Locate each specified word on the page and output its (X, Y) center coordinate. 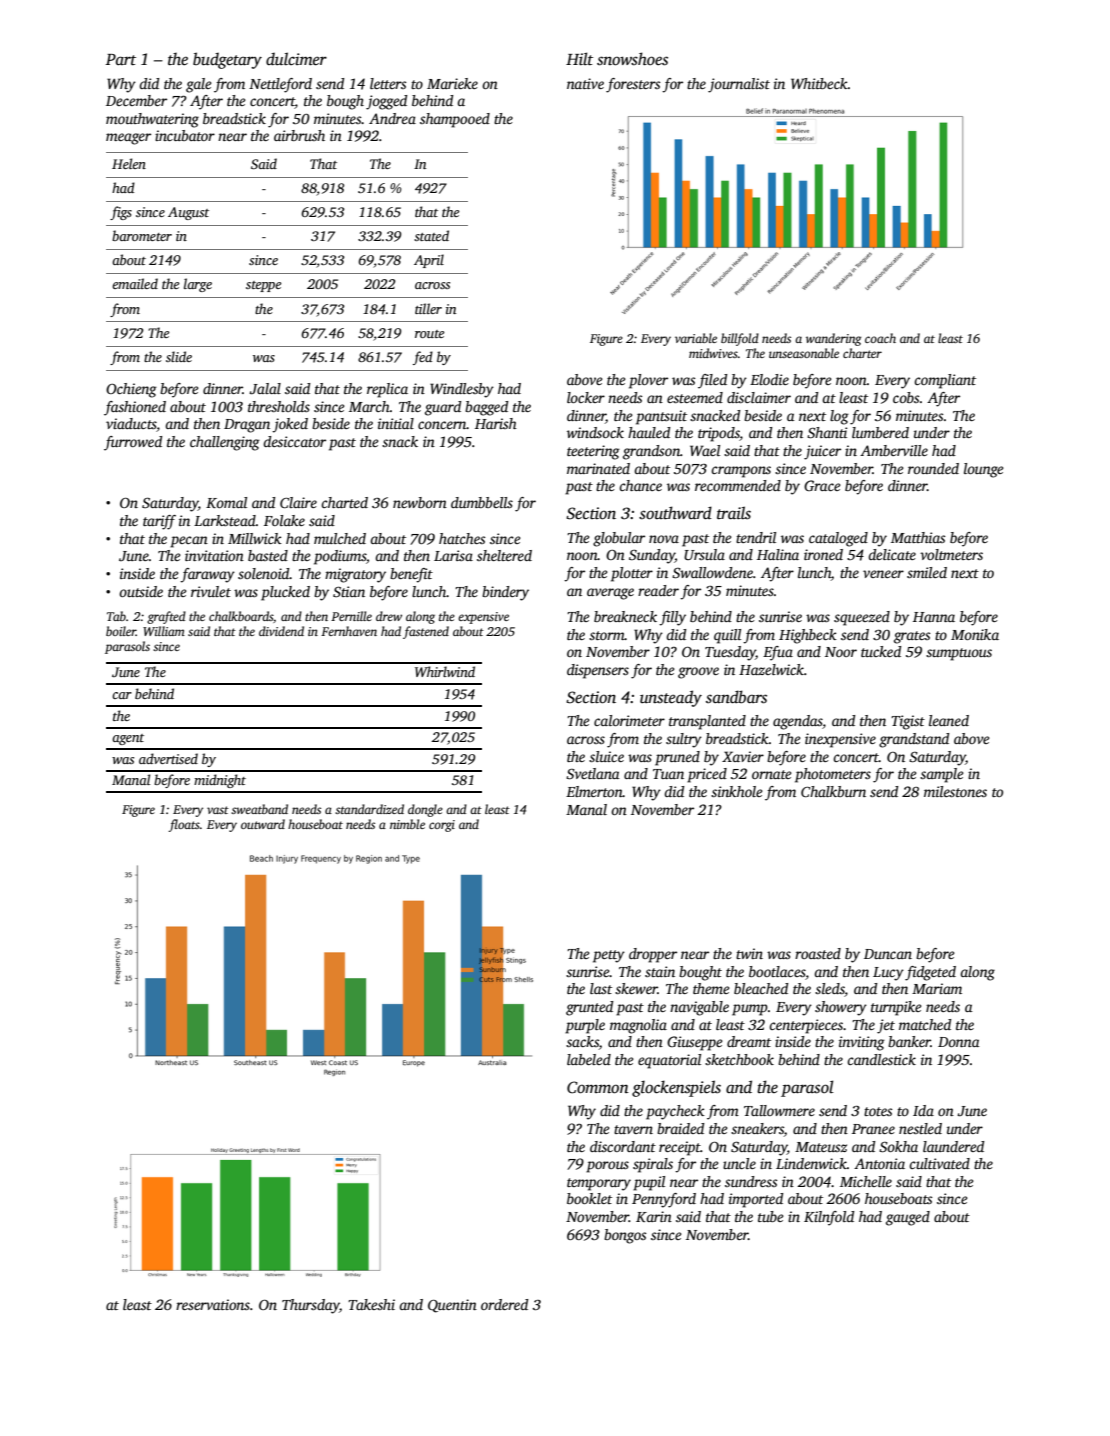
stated (431, 235)
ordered (504, 1304)
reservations (213, 1304)
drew (389, 616)
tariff (159, 522)
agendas (798, 722)
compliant (945, 381)
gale (198, 85)
